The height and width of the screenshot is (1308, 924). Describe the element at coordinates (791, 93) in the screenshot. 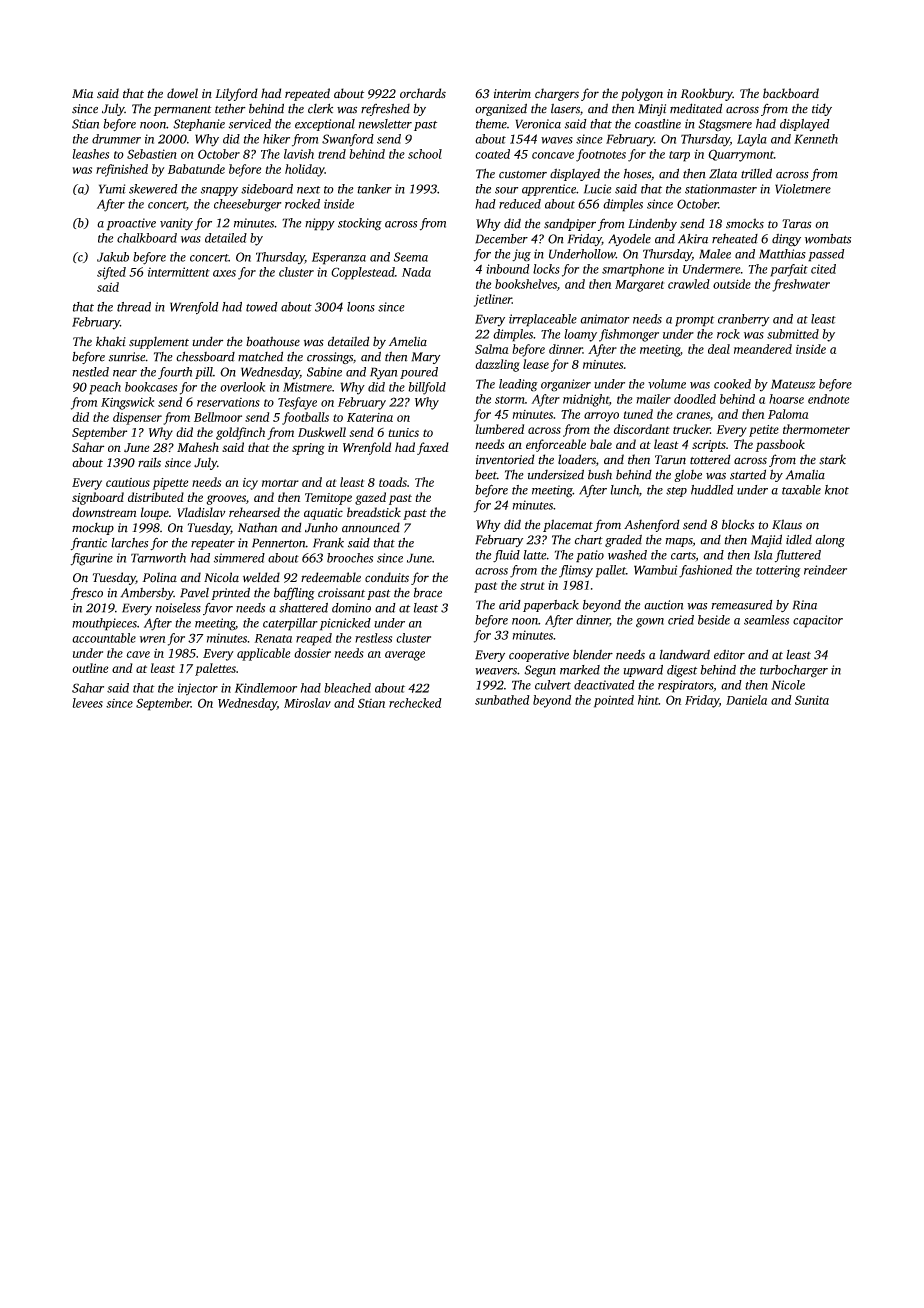

I see `backboard` at that location.
